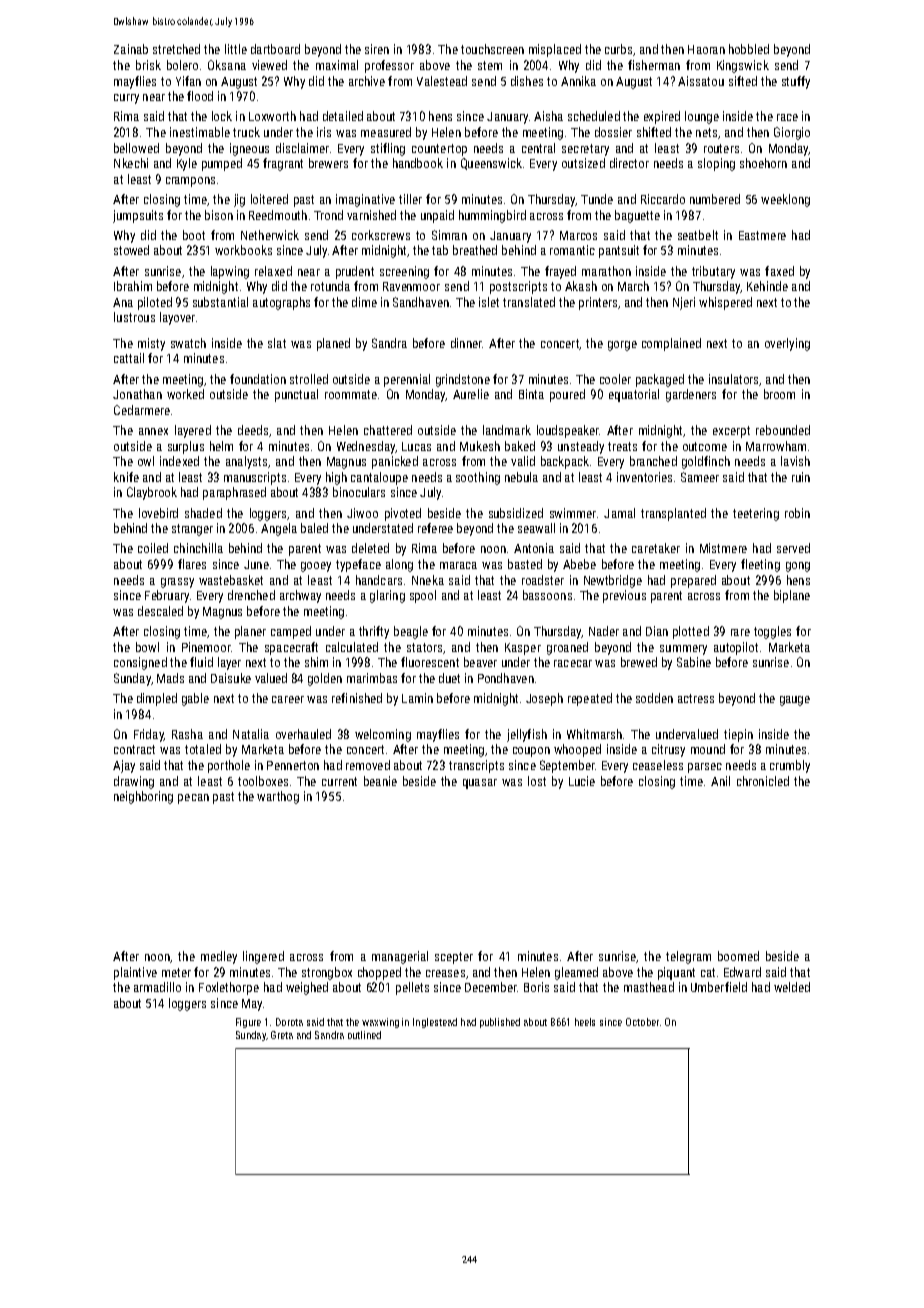  I want to click on poured, so click(567, 395).
